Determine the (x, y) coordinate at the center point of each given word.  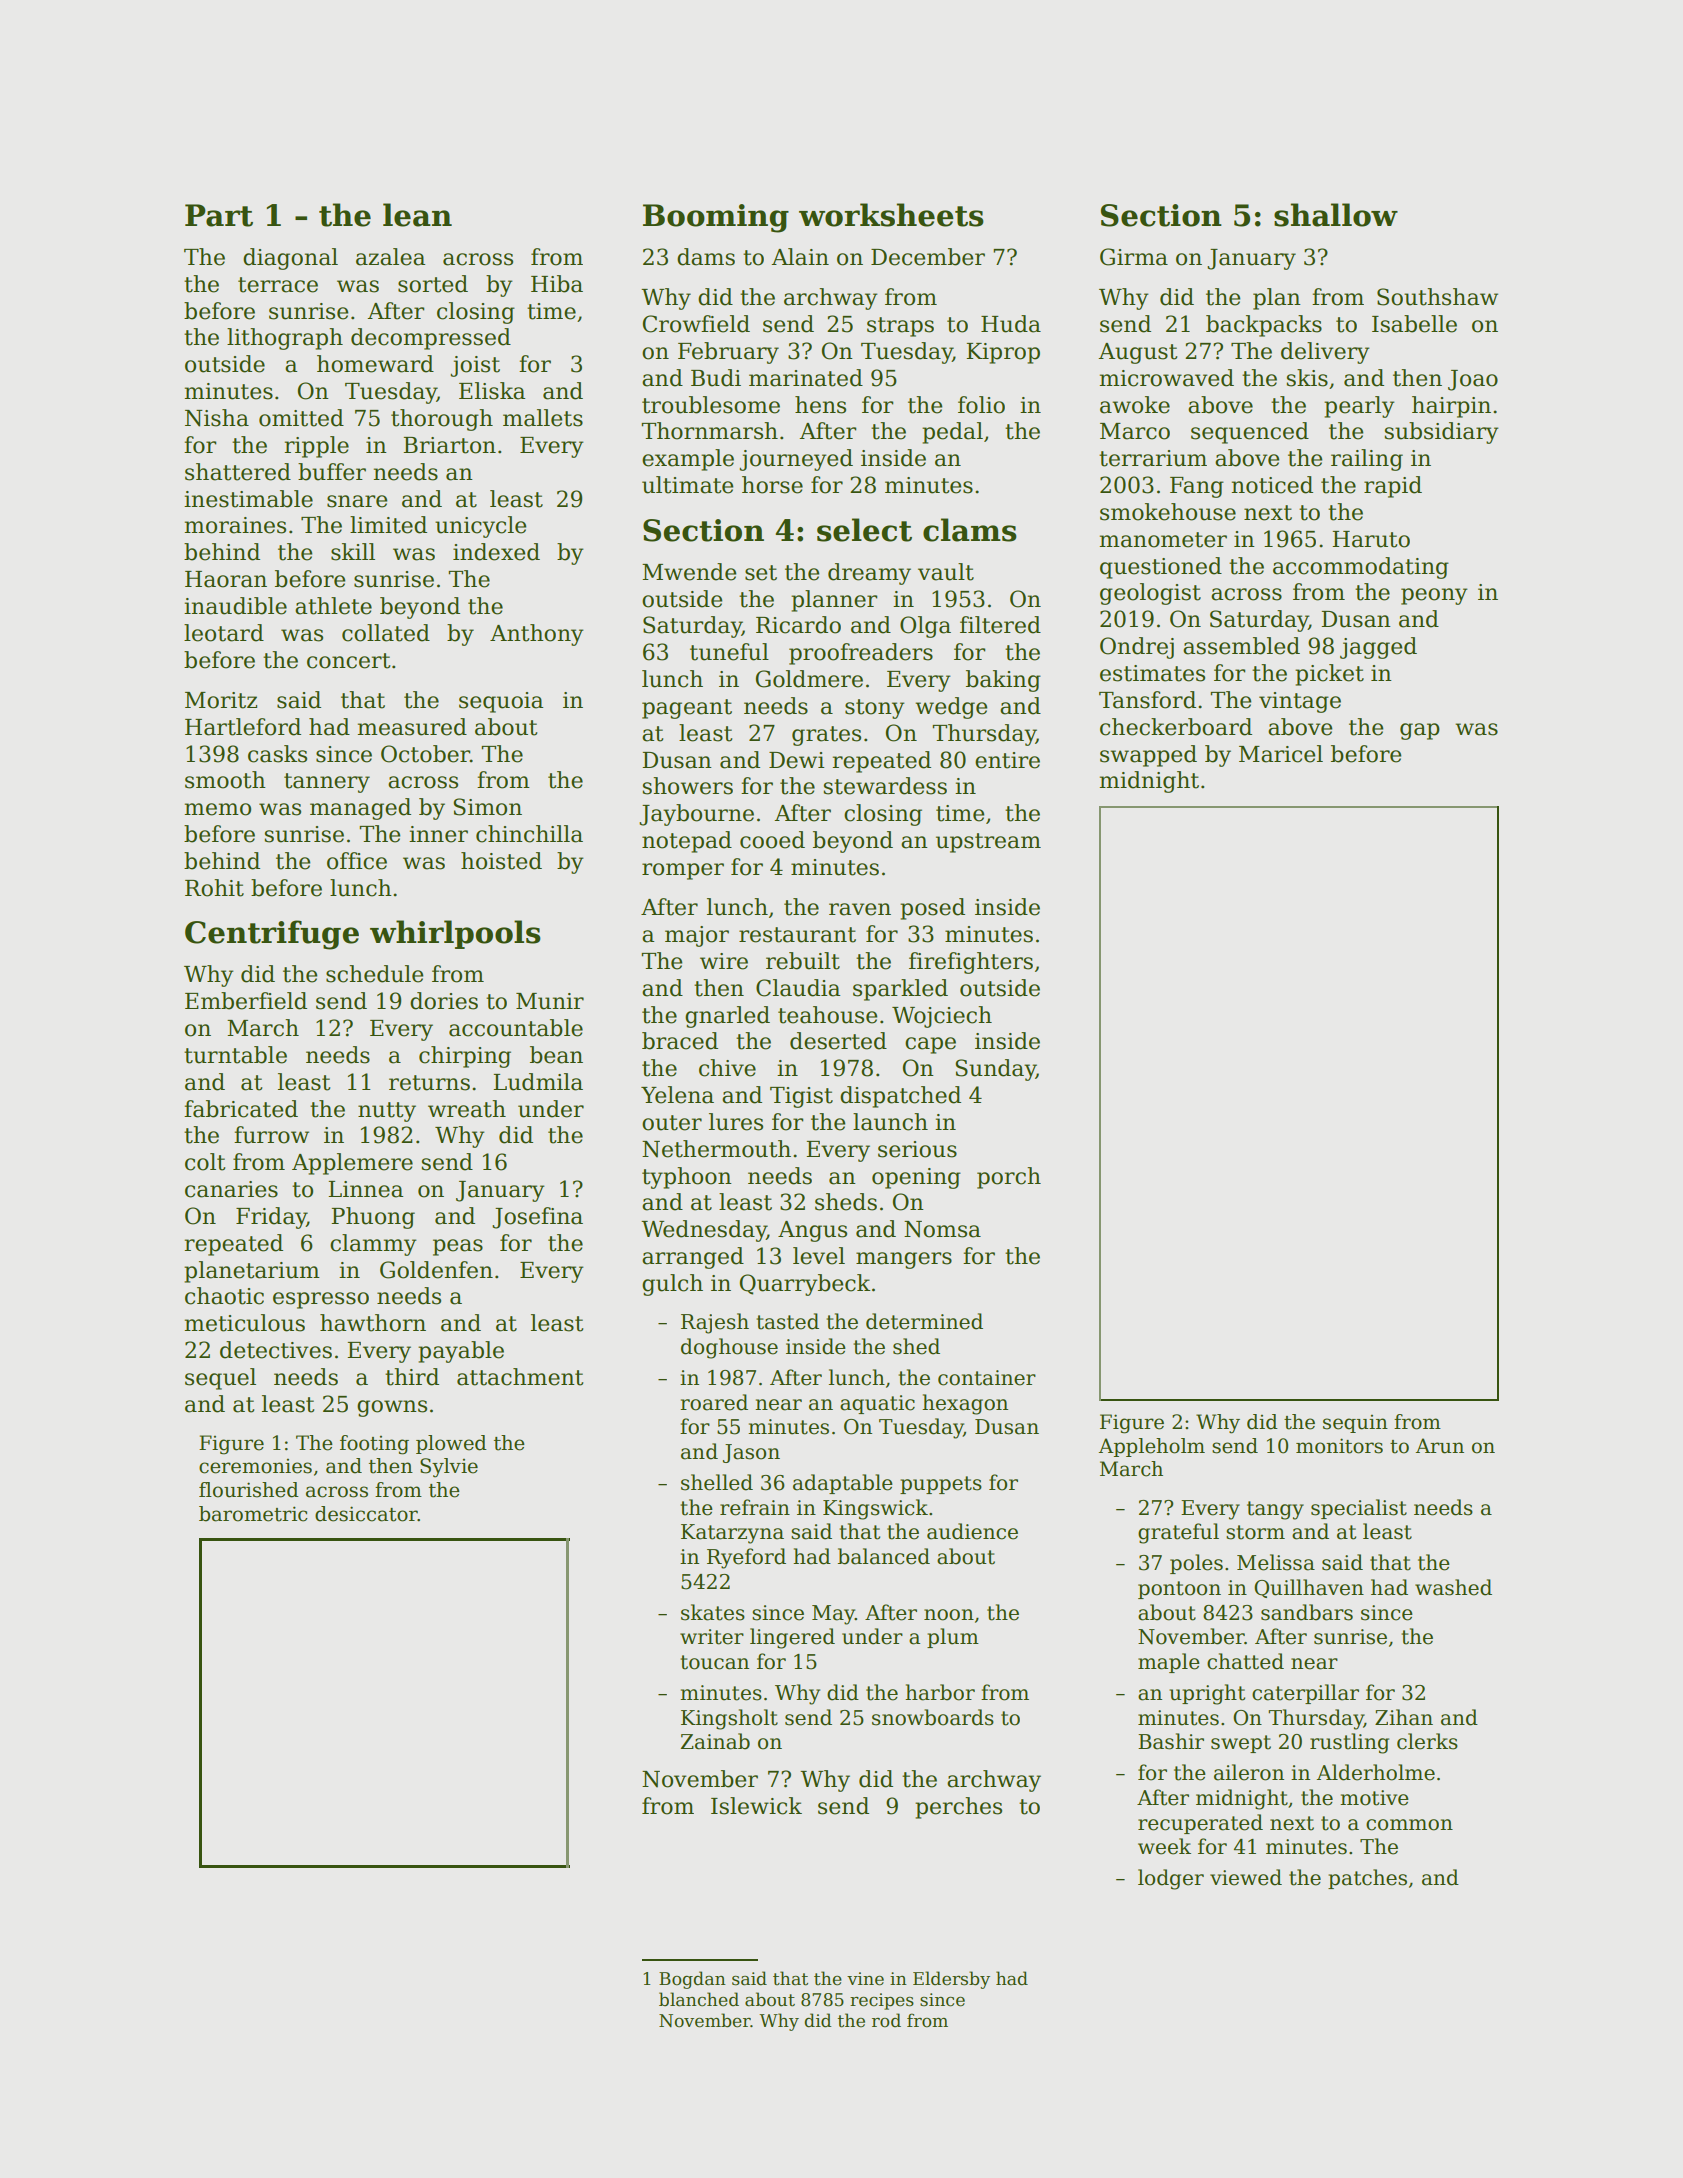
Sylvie (449, 1468)
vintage (1300, 702)
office (357, 861)
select (864, 530)
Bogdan (692, 1980)
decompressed (431, 339)
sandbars (1307, 1612)
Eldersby (951, 1980)
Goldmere (809, 679)
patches (1367, 1879)
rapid (1393, 487)
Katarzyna (732, 1534)
